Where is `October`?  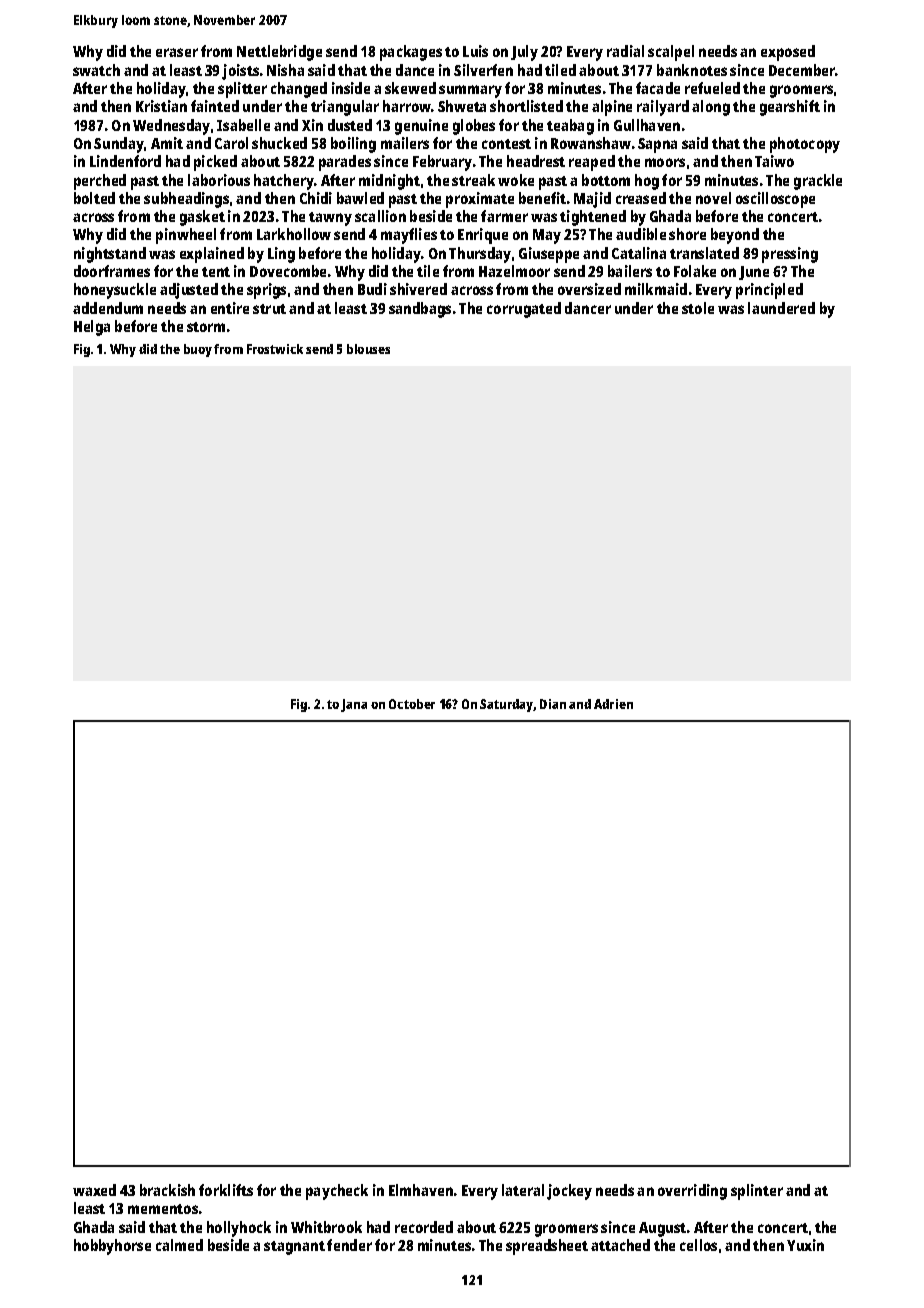
October is located at coordinates (412, 704).
